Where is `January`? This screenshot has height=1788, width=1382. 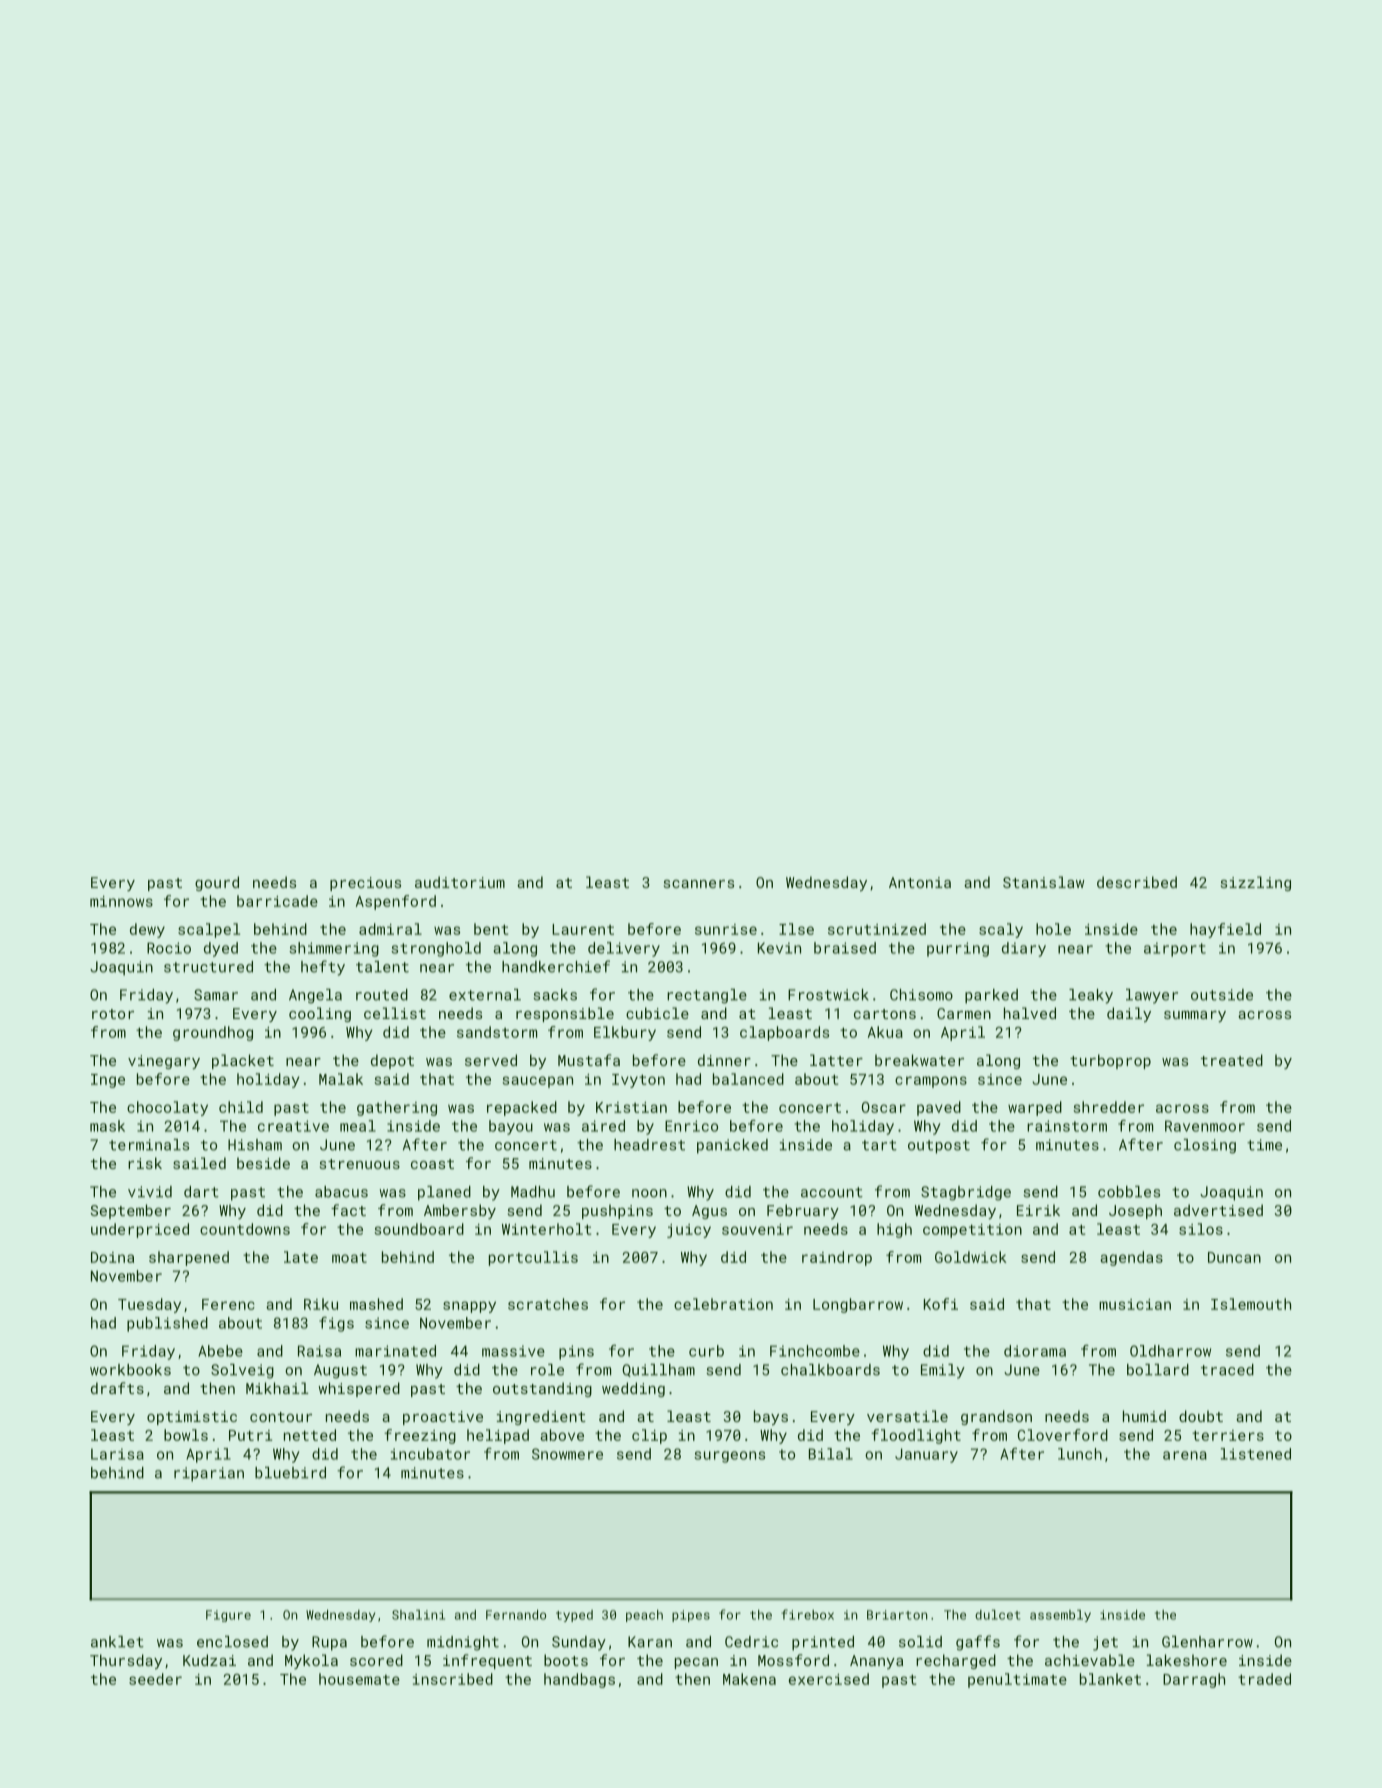
January is located at coordinates (926, 1455).
